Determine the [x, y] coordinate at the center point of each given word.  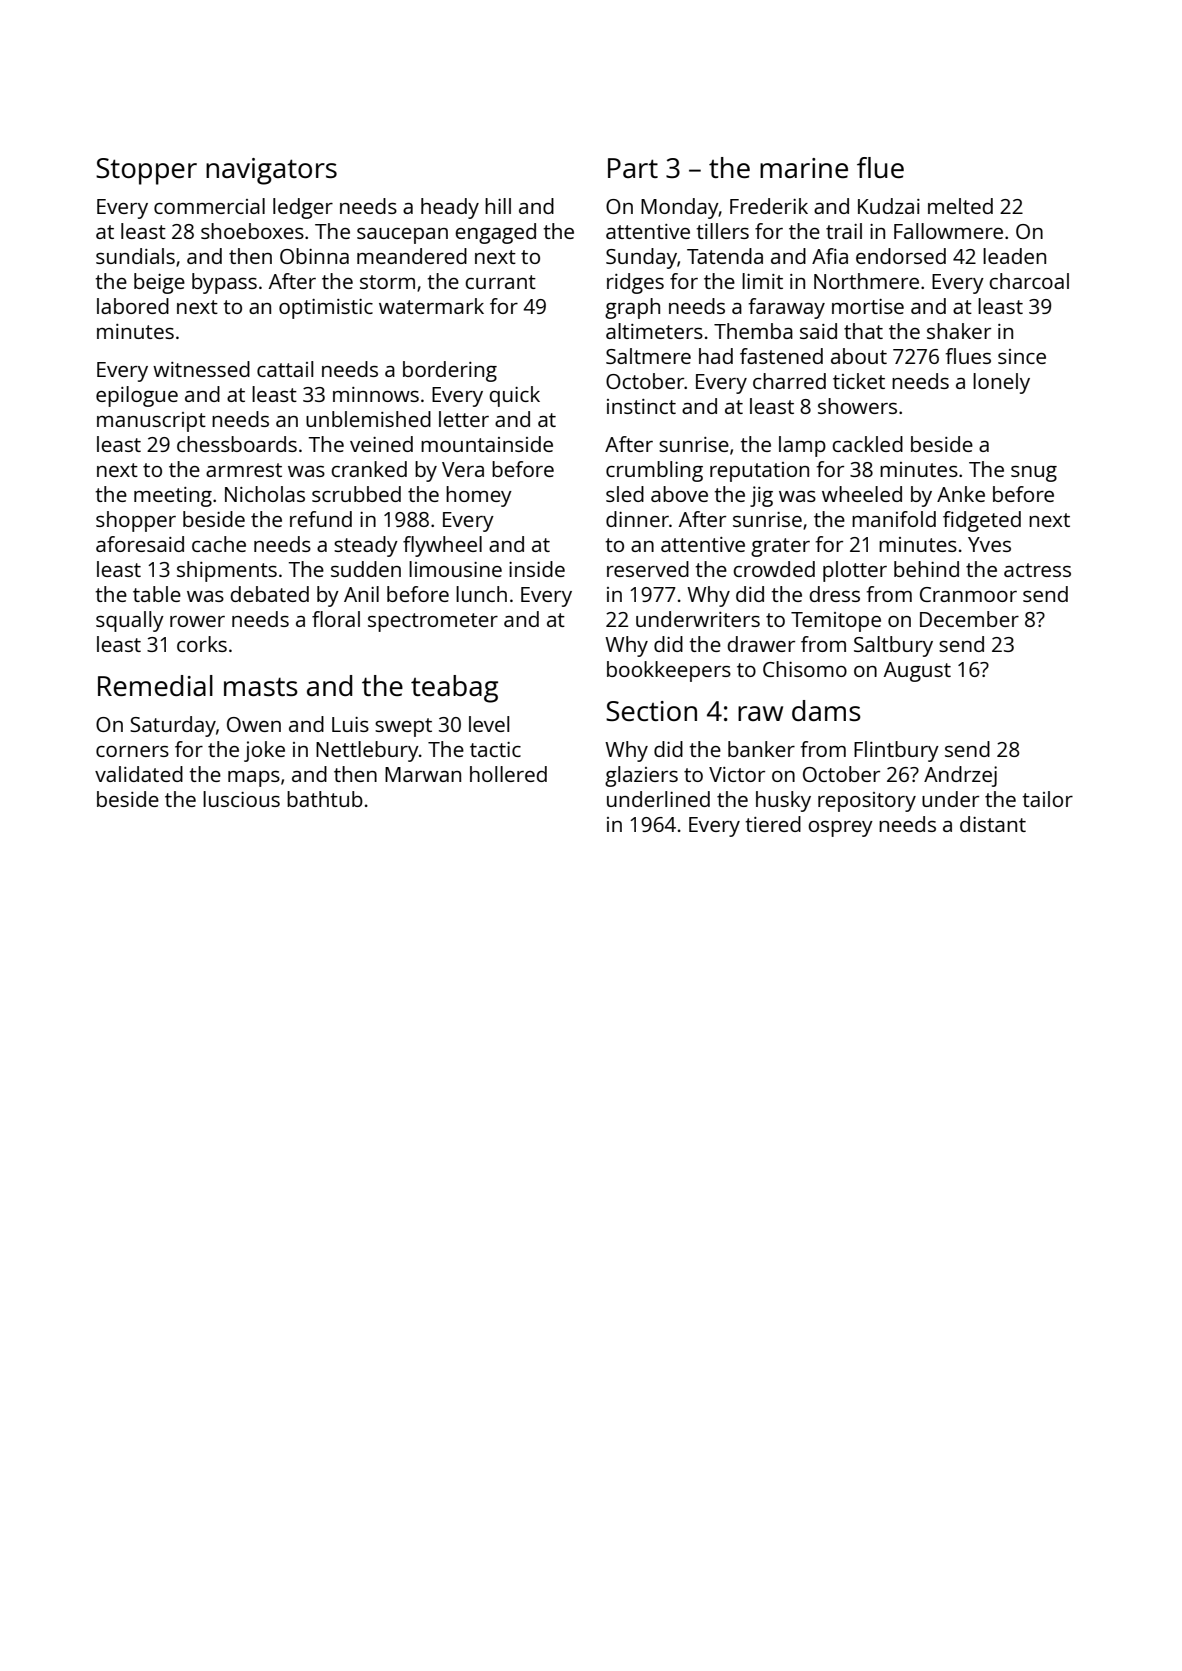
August [917, 672]
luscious [241, 799]
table [157, 594]
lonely [1001, 383]
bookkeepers [669, 671]
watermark [431, 306]
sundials [135, 256]
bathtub [325, 799]
